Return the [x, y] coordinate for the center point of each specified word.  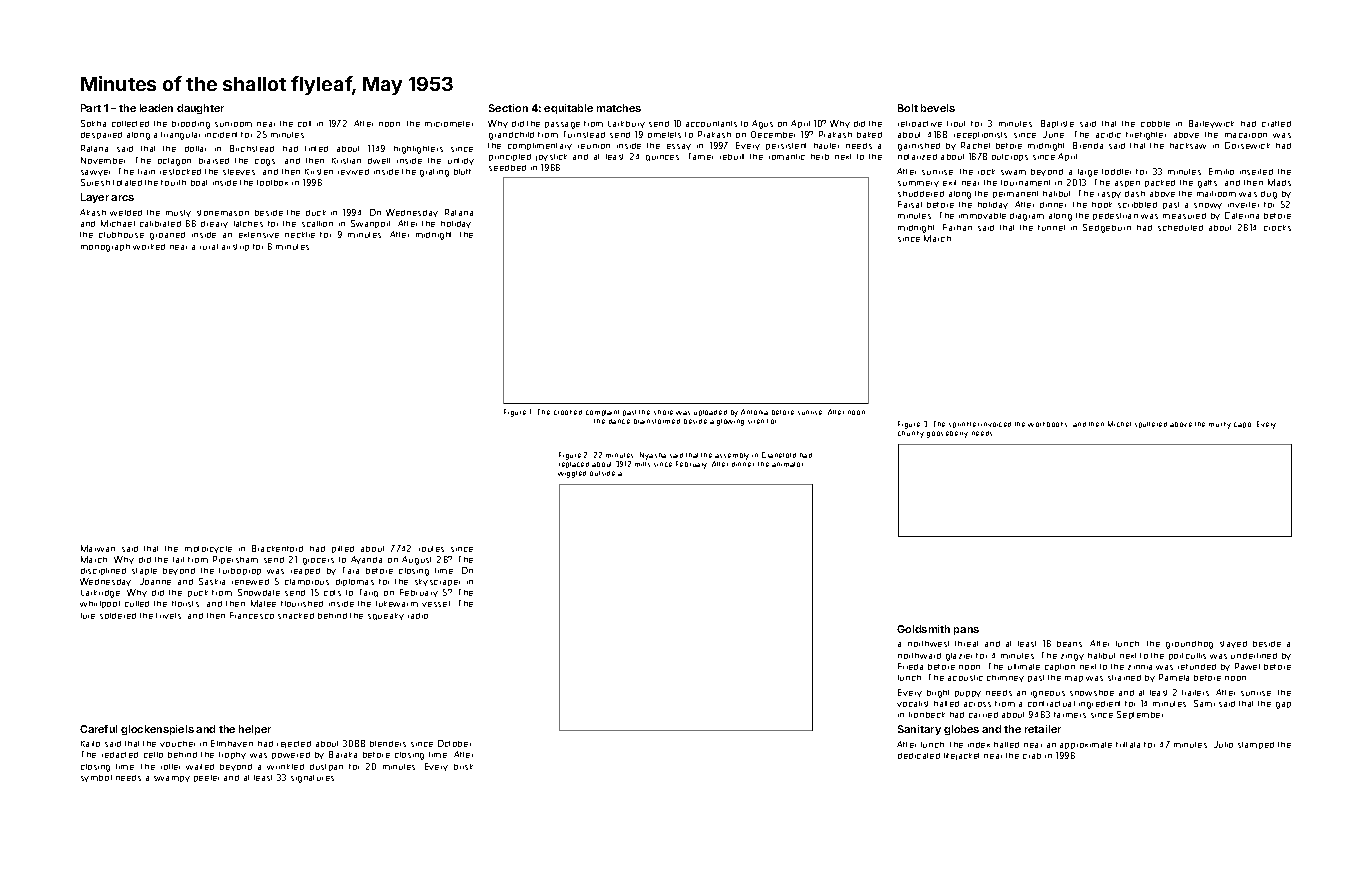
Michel [1119, 424]
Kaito [90, 744]
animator [787, 464]
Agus [762, 124]
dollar [195, 149]
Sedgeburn [1107, 228]
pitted [343, 549]
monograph [105, 248]
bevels [938, 108]
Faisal [910, 204]
